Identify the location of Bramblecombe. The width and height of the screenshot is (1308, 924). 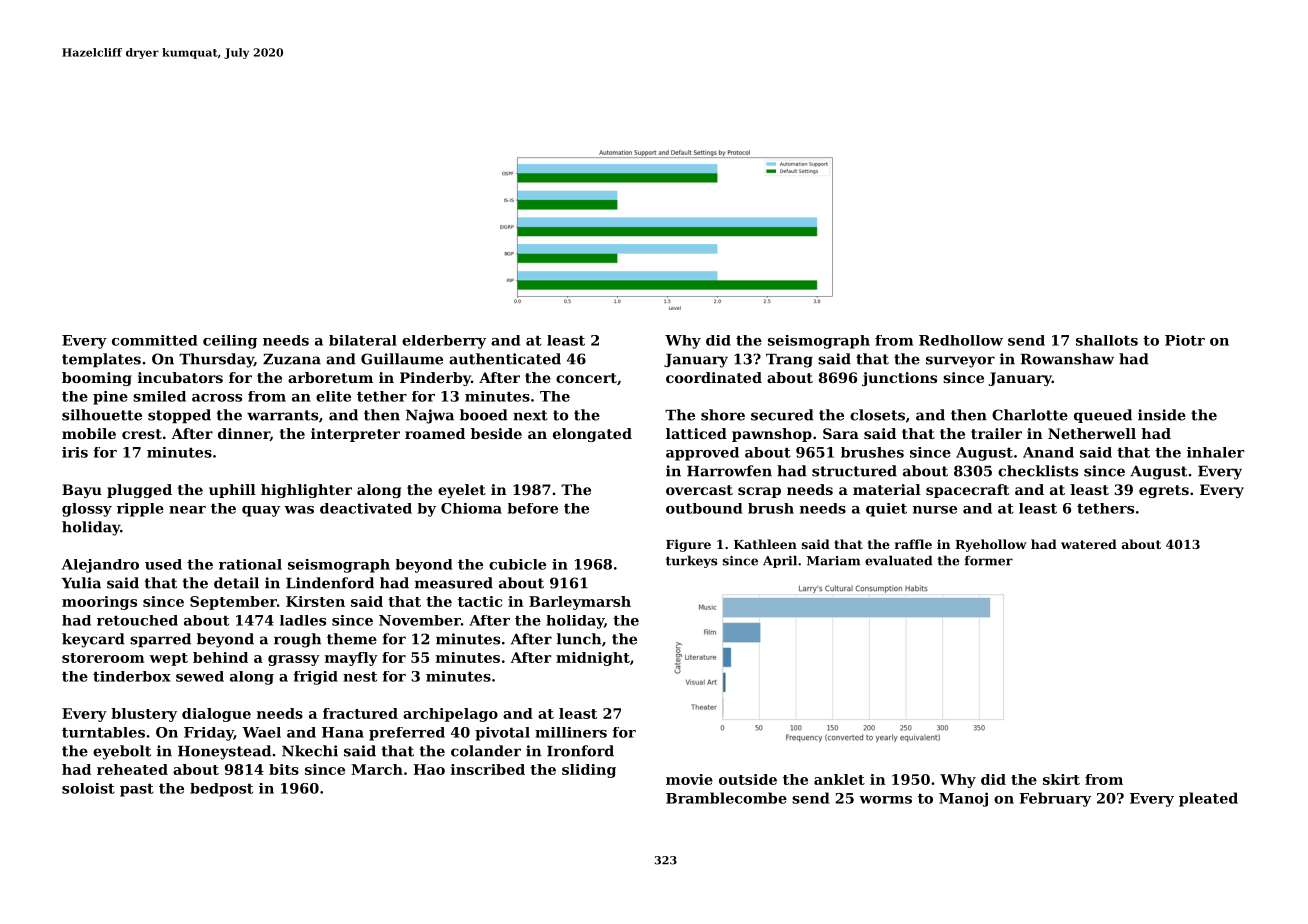
(726, 798).
